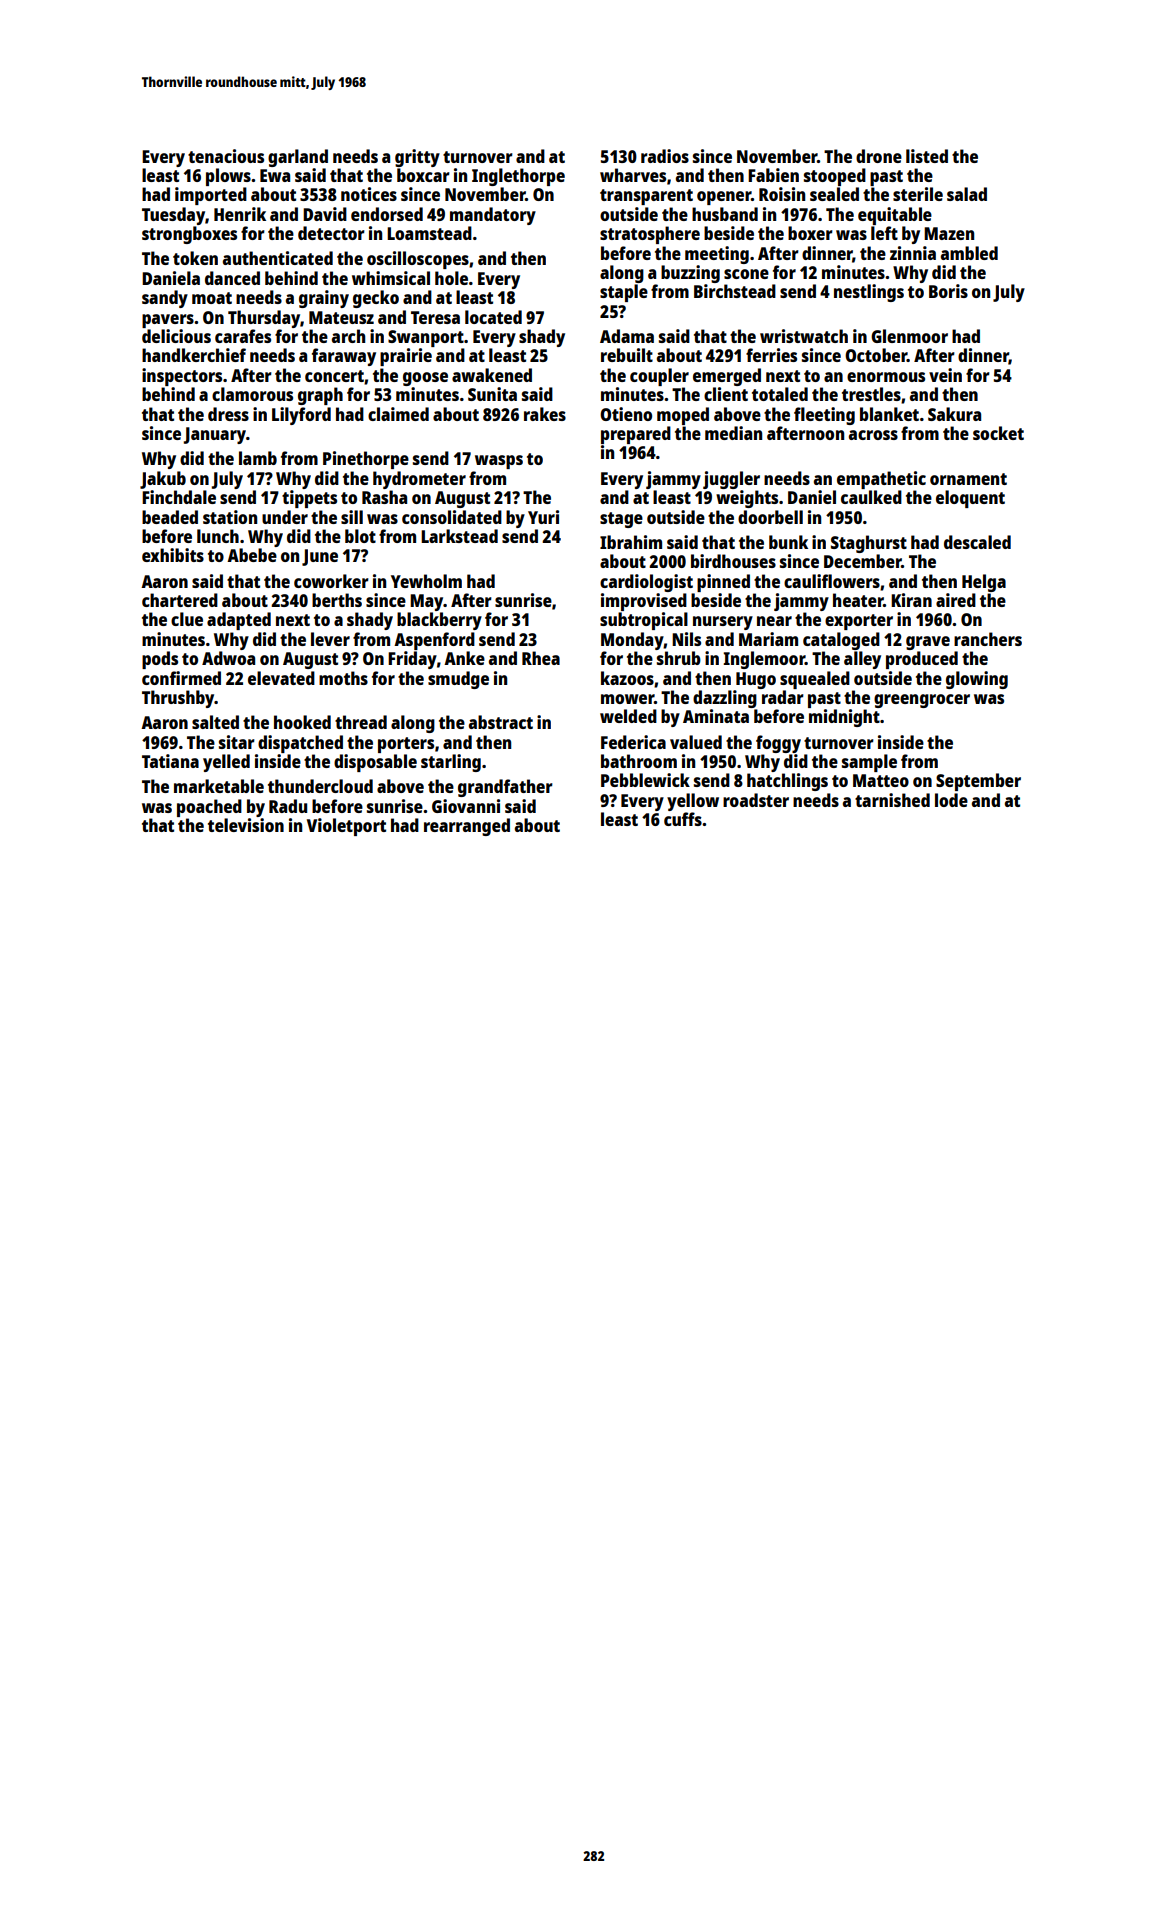 The width and height of the page is (1167, 1922). I want to click on Mateusz, so click(341, 317).
